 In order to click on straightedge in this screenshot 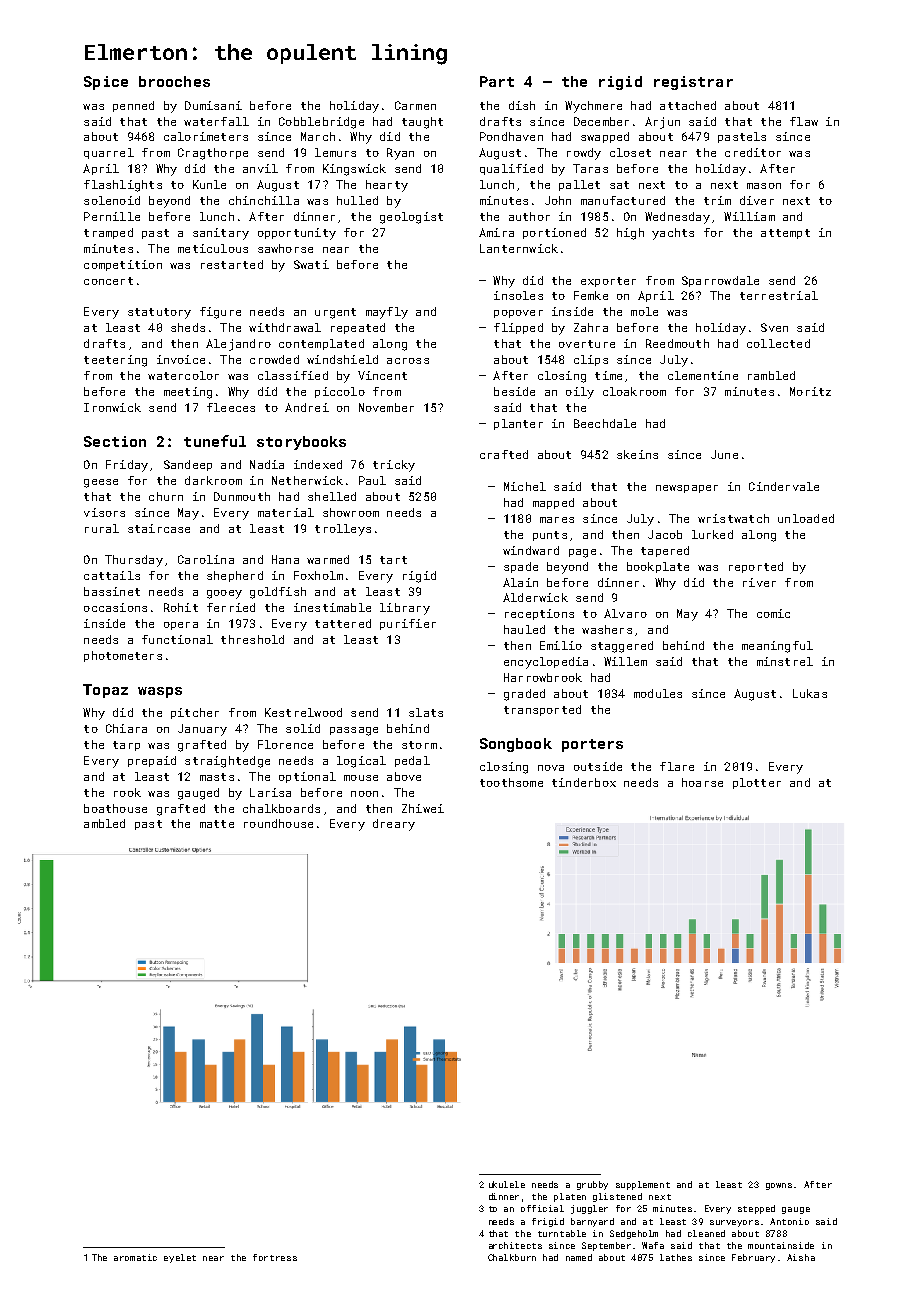, I will do `click(227, 762)`.
